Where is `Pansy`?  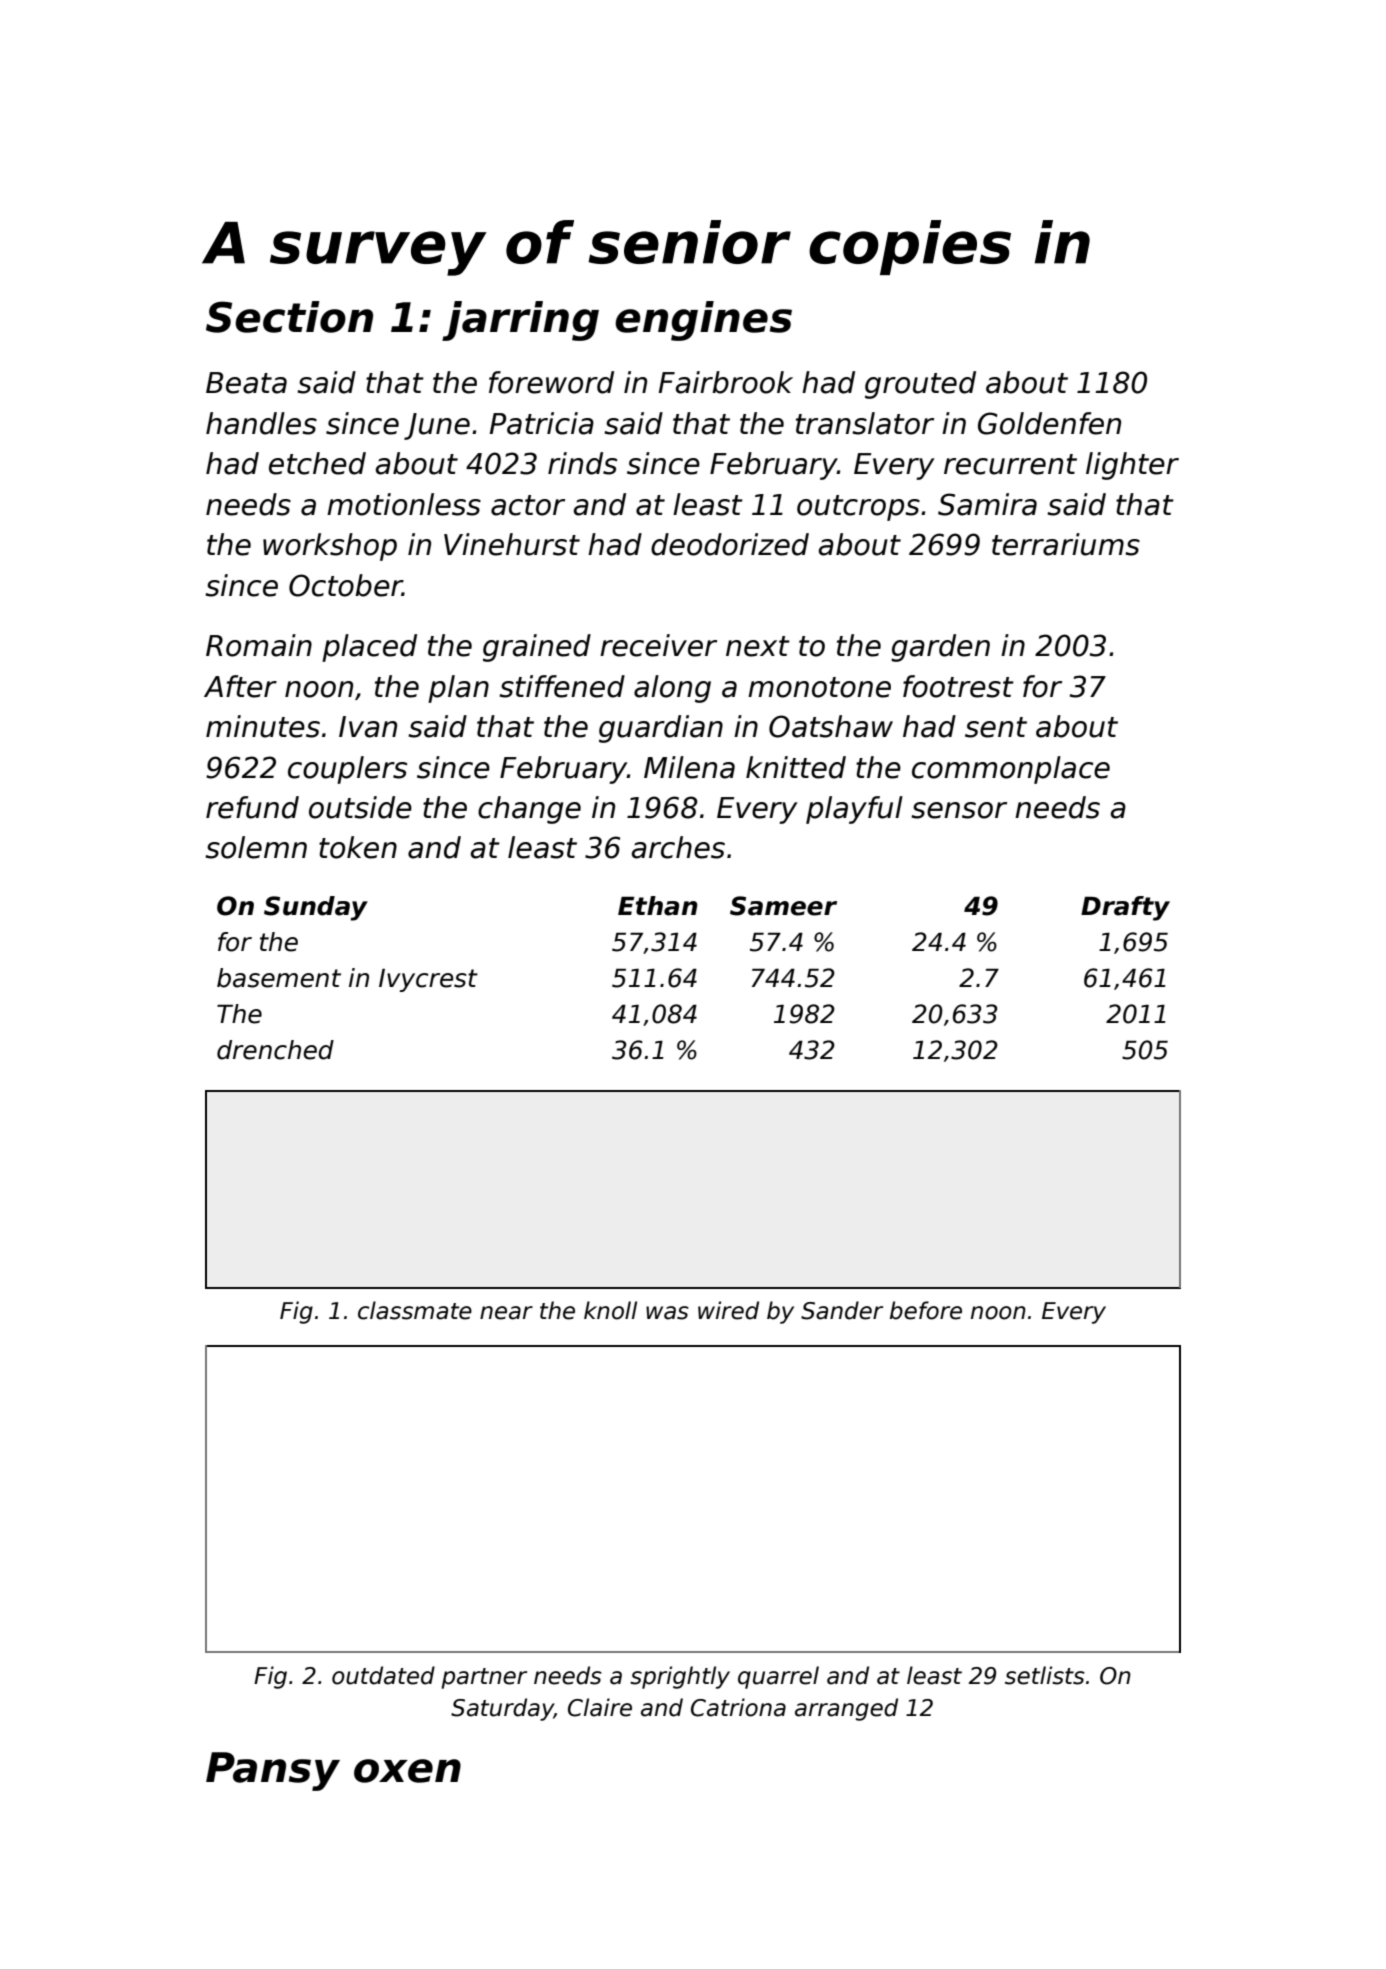 Pansy is located at coordinates (273, 1771).
